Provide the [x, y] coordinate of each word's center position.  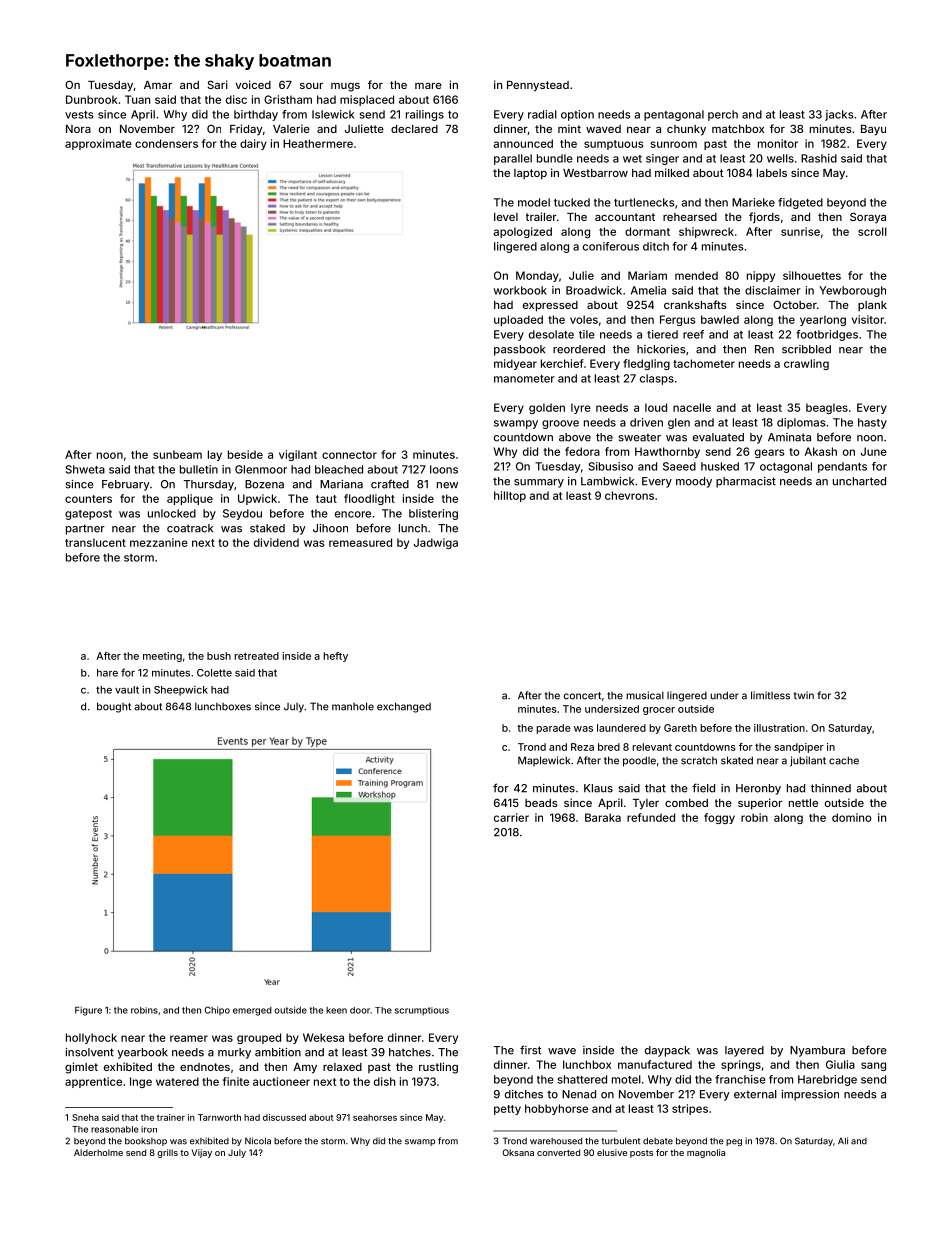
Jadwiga [435, 543]
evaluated [718, 437]
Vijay [202, 1153]
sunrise [800, 231]
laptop [530, 174]
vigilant [298, 455]
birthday [256, 115]
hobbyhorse [556, 1109]
